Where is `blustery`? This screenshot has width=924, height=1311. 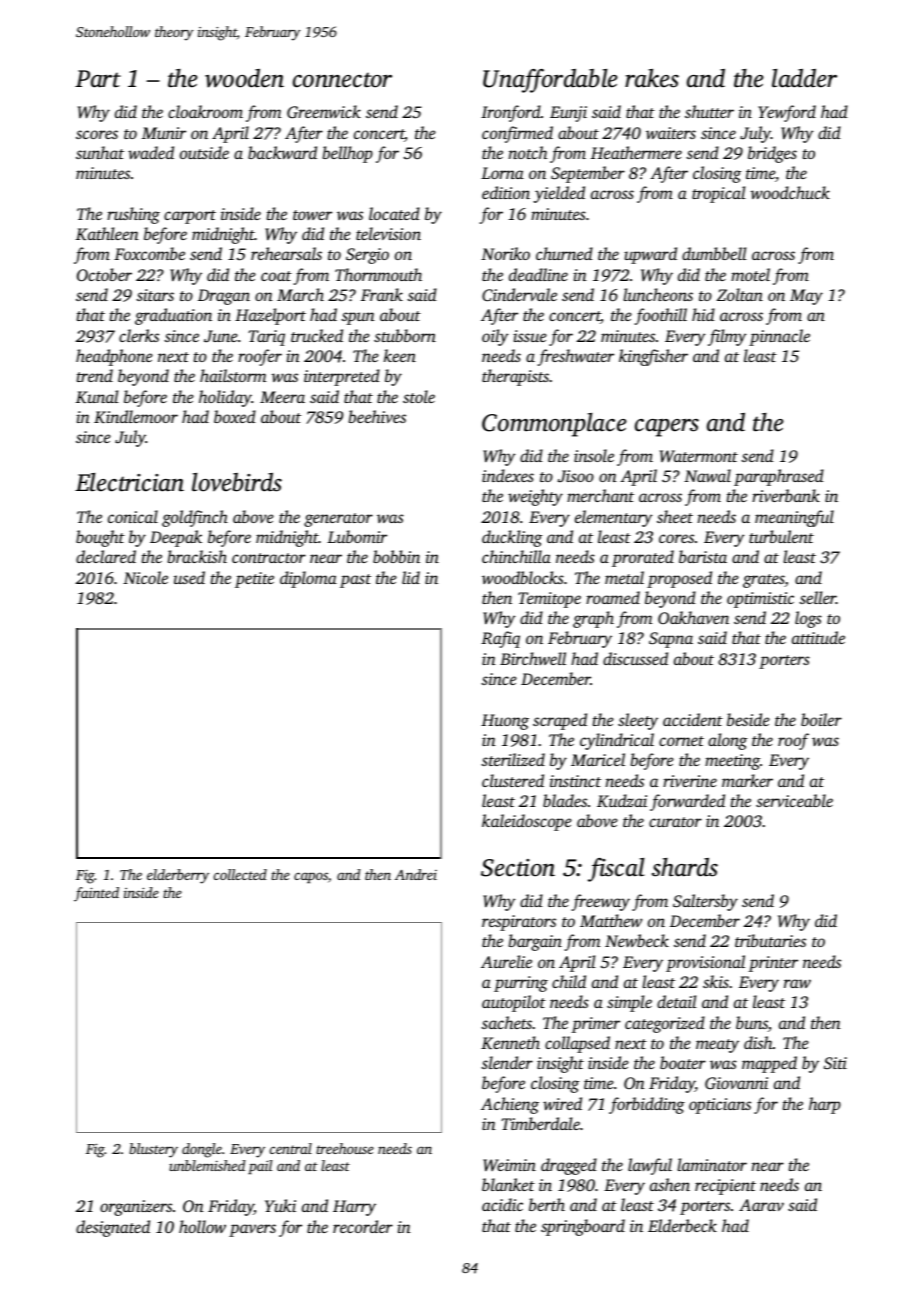
blustery is located at coordinates (153, 1150).
